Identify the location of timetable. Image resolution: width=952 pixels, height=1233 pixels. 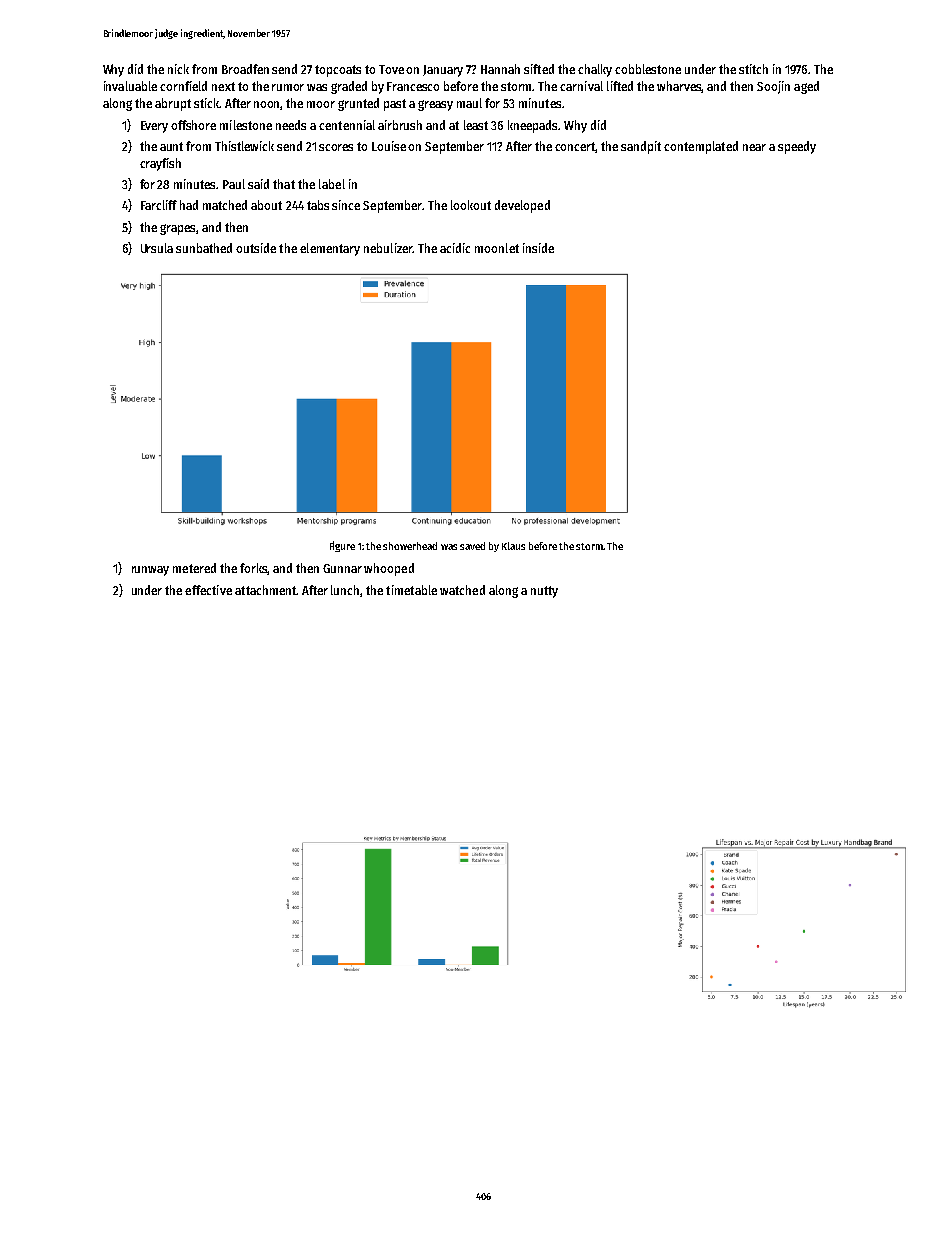
(411, 590).
